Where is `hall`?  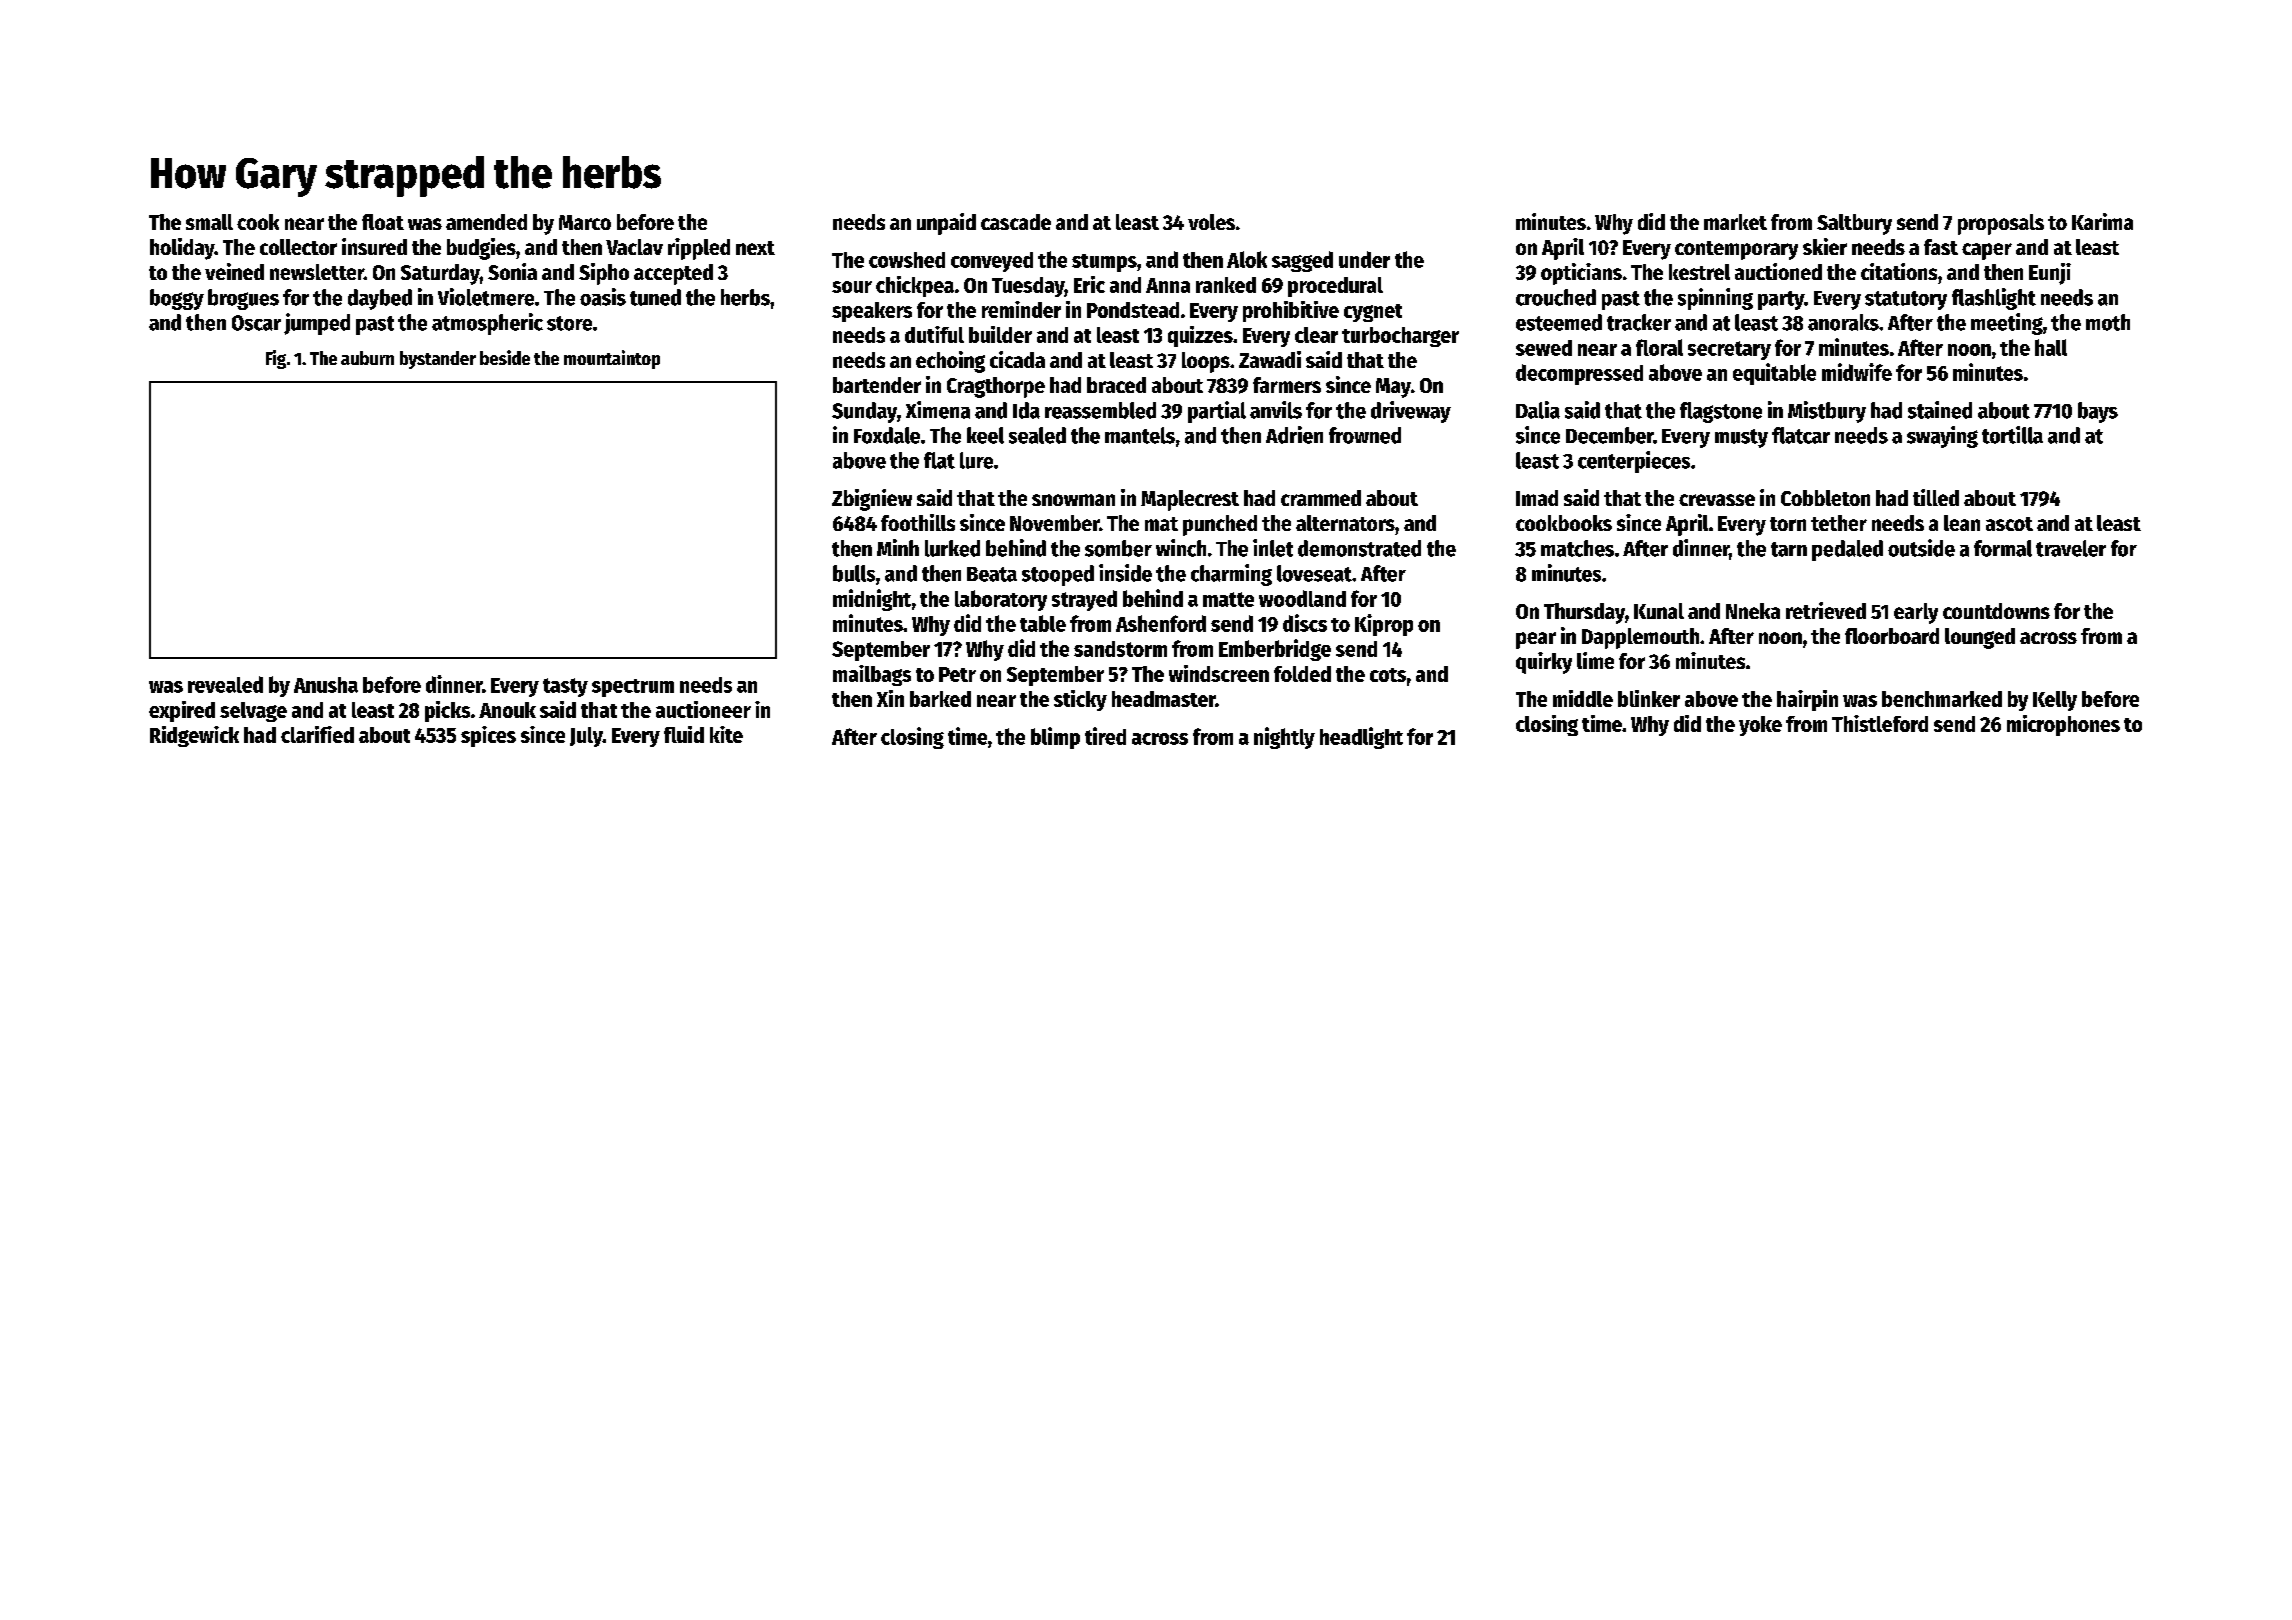
hall is located at coordinates (2051, 347).
